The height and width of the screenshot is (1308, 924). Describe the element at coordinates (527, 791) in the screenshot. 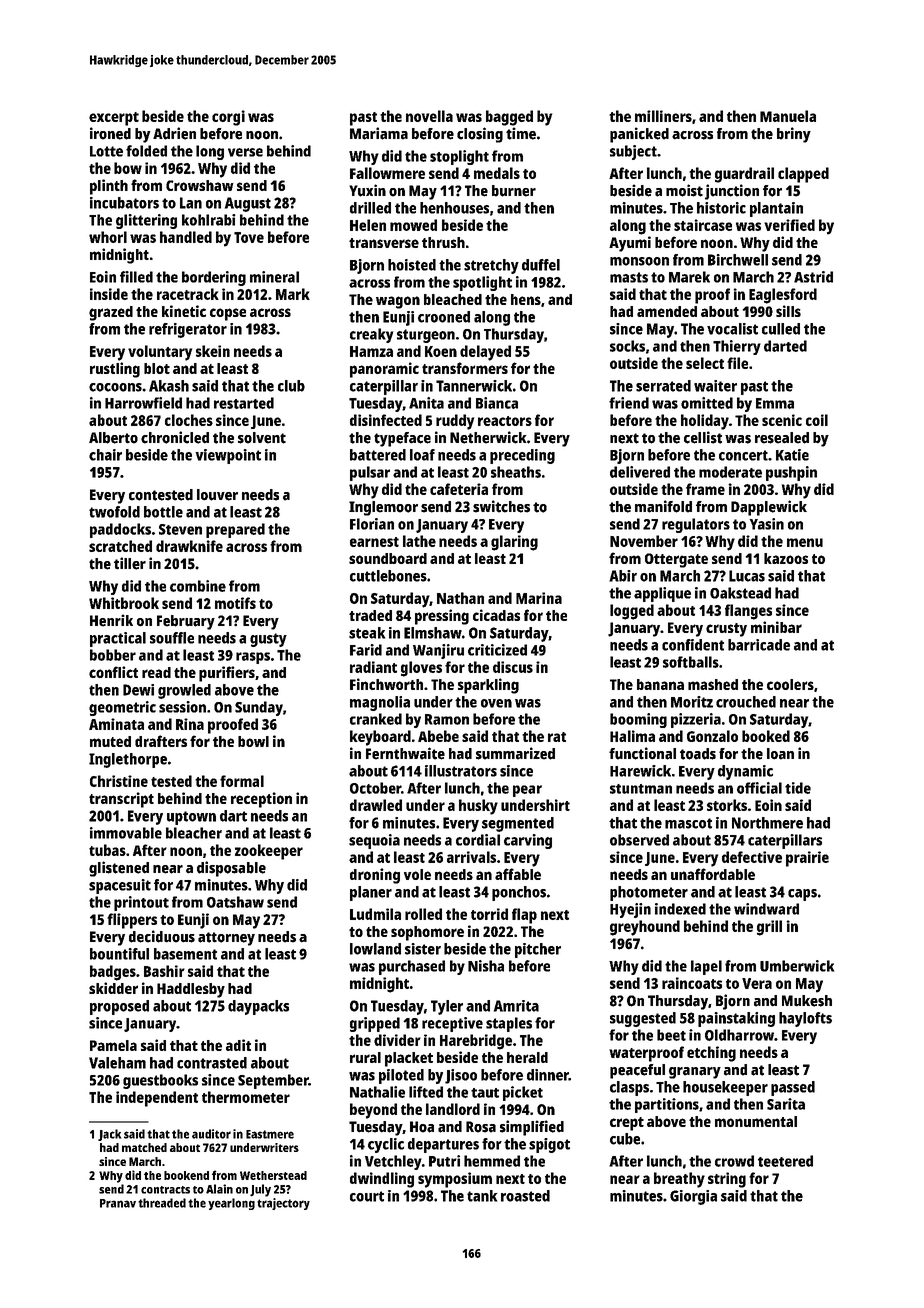

I see `pear` at that location.
